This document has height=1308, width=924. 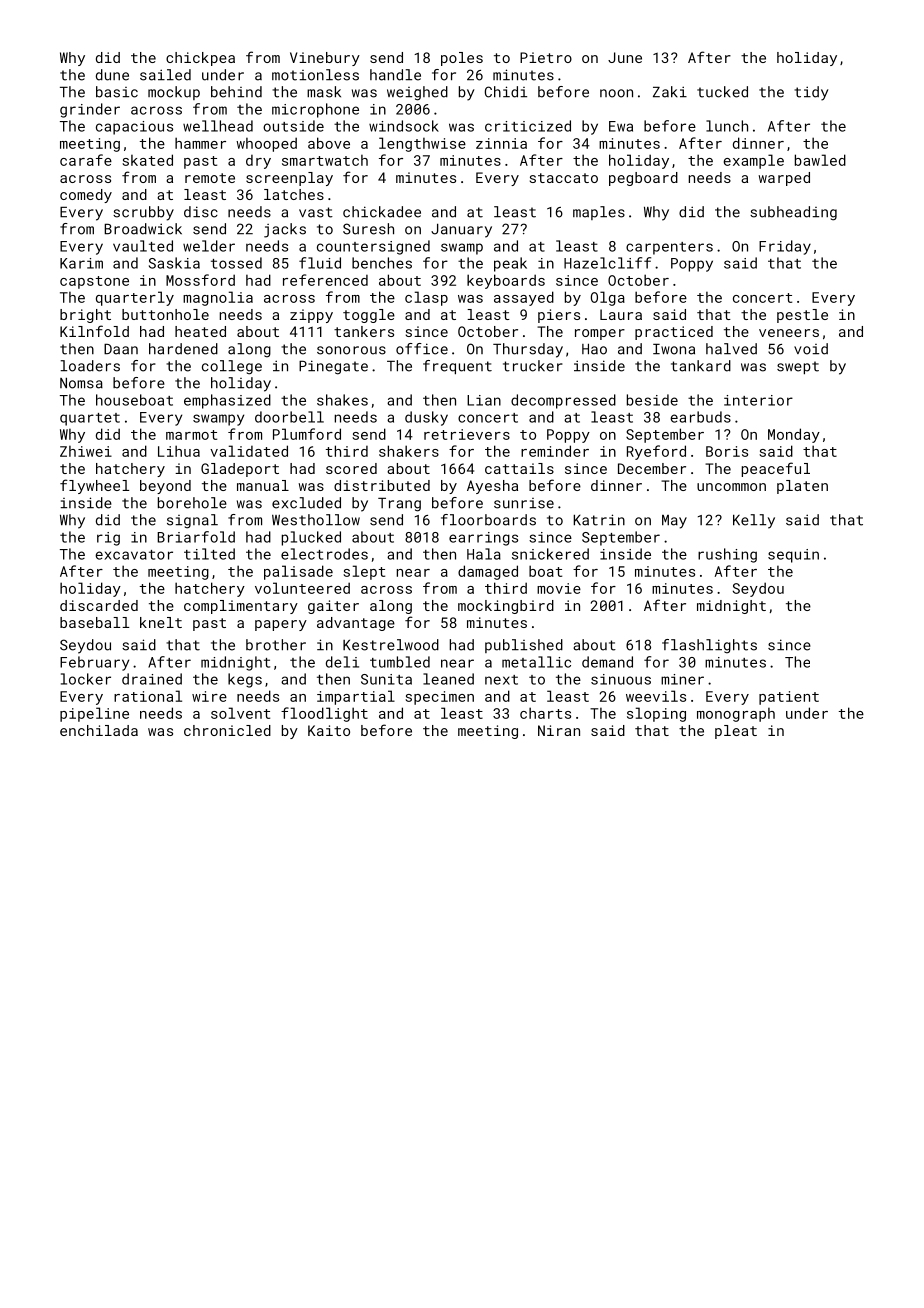 What do you see at coordinates (426, 418) in the document?
I see `dusky` at bounding box center [426, 418].
